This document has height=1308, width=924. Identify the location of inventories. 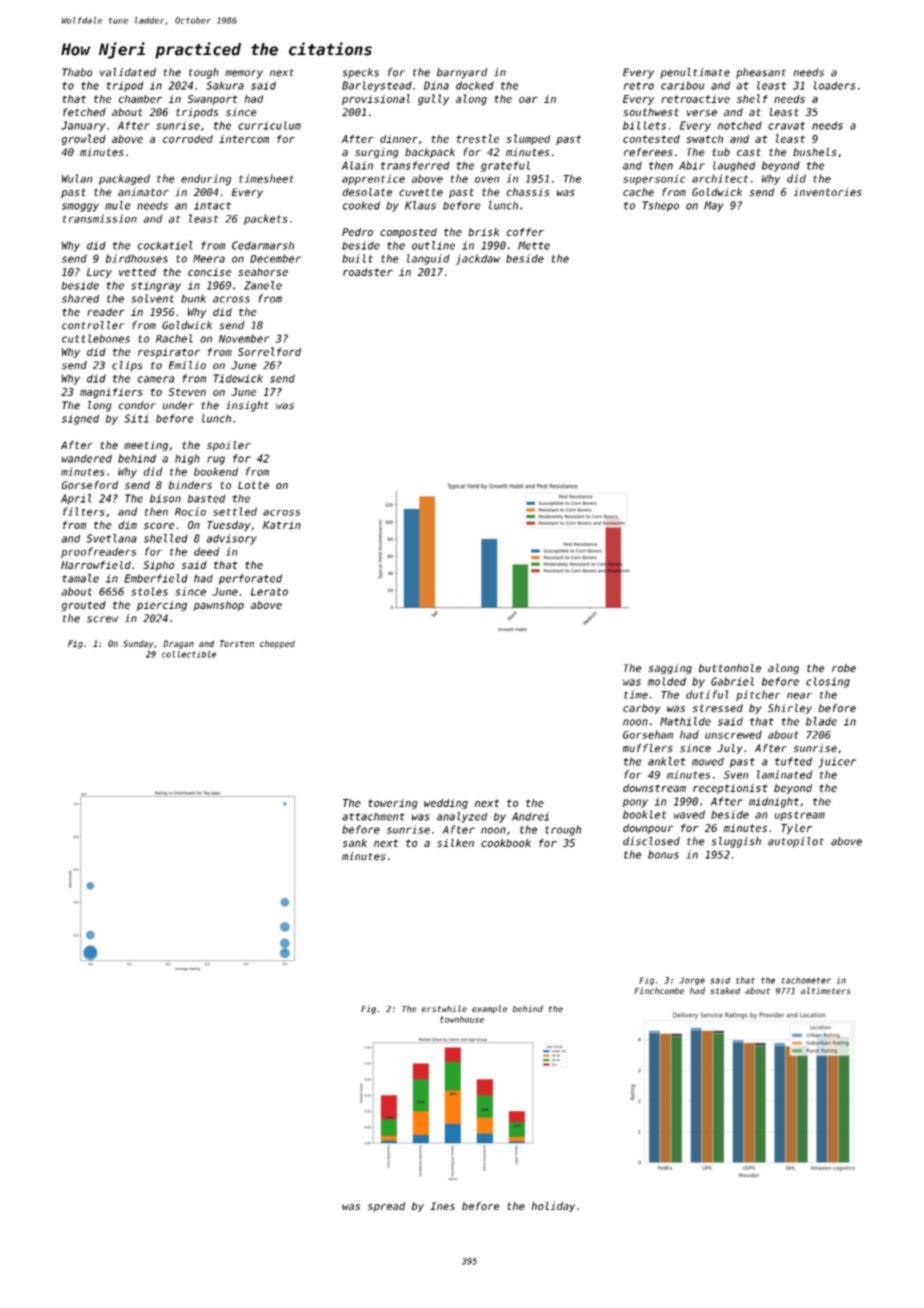
(828, 192).
